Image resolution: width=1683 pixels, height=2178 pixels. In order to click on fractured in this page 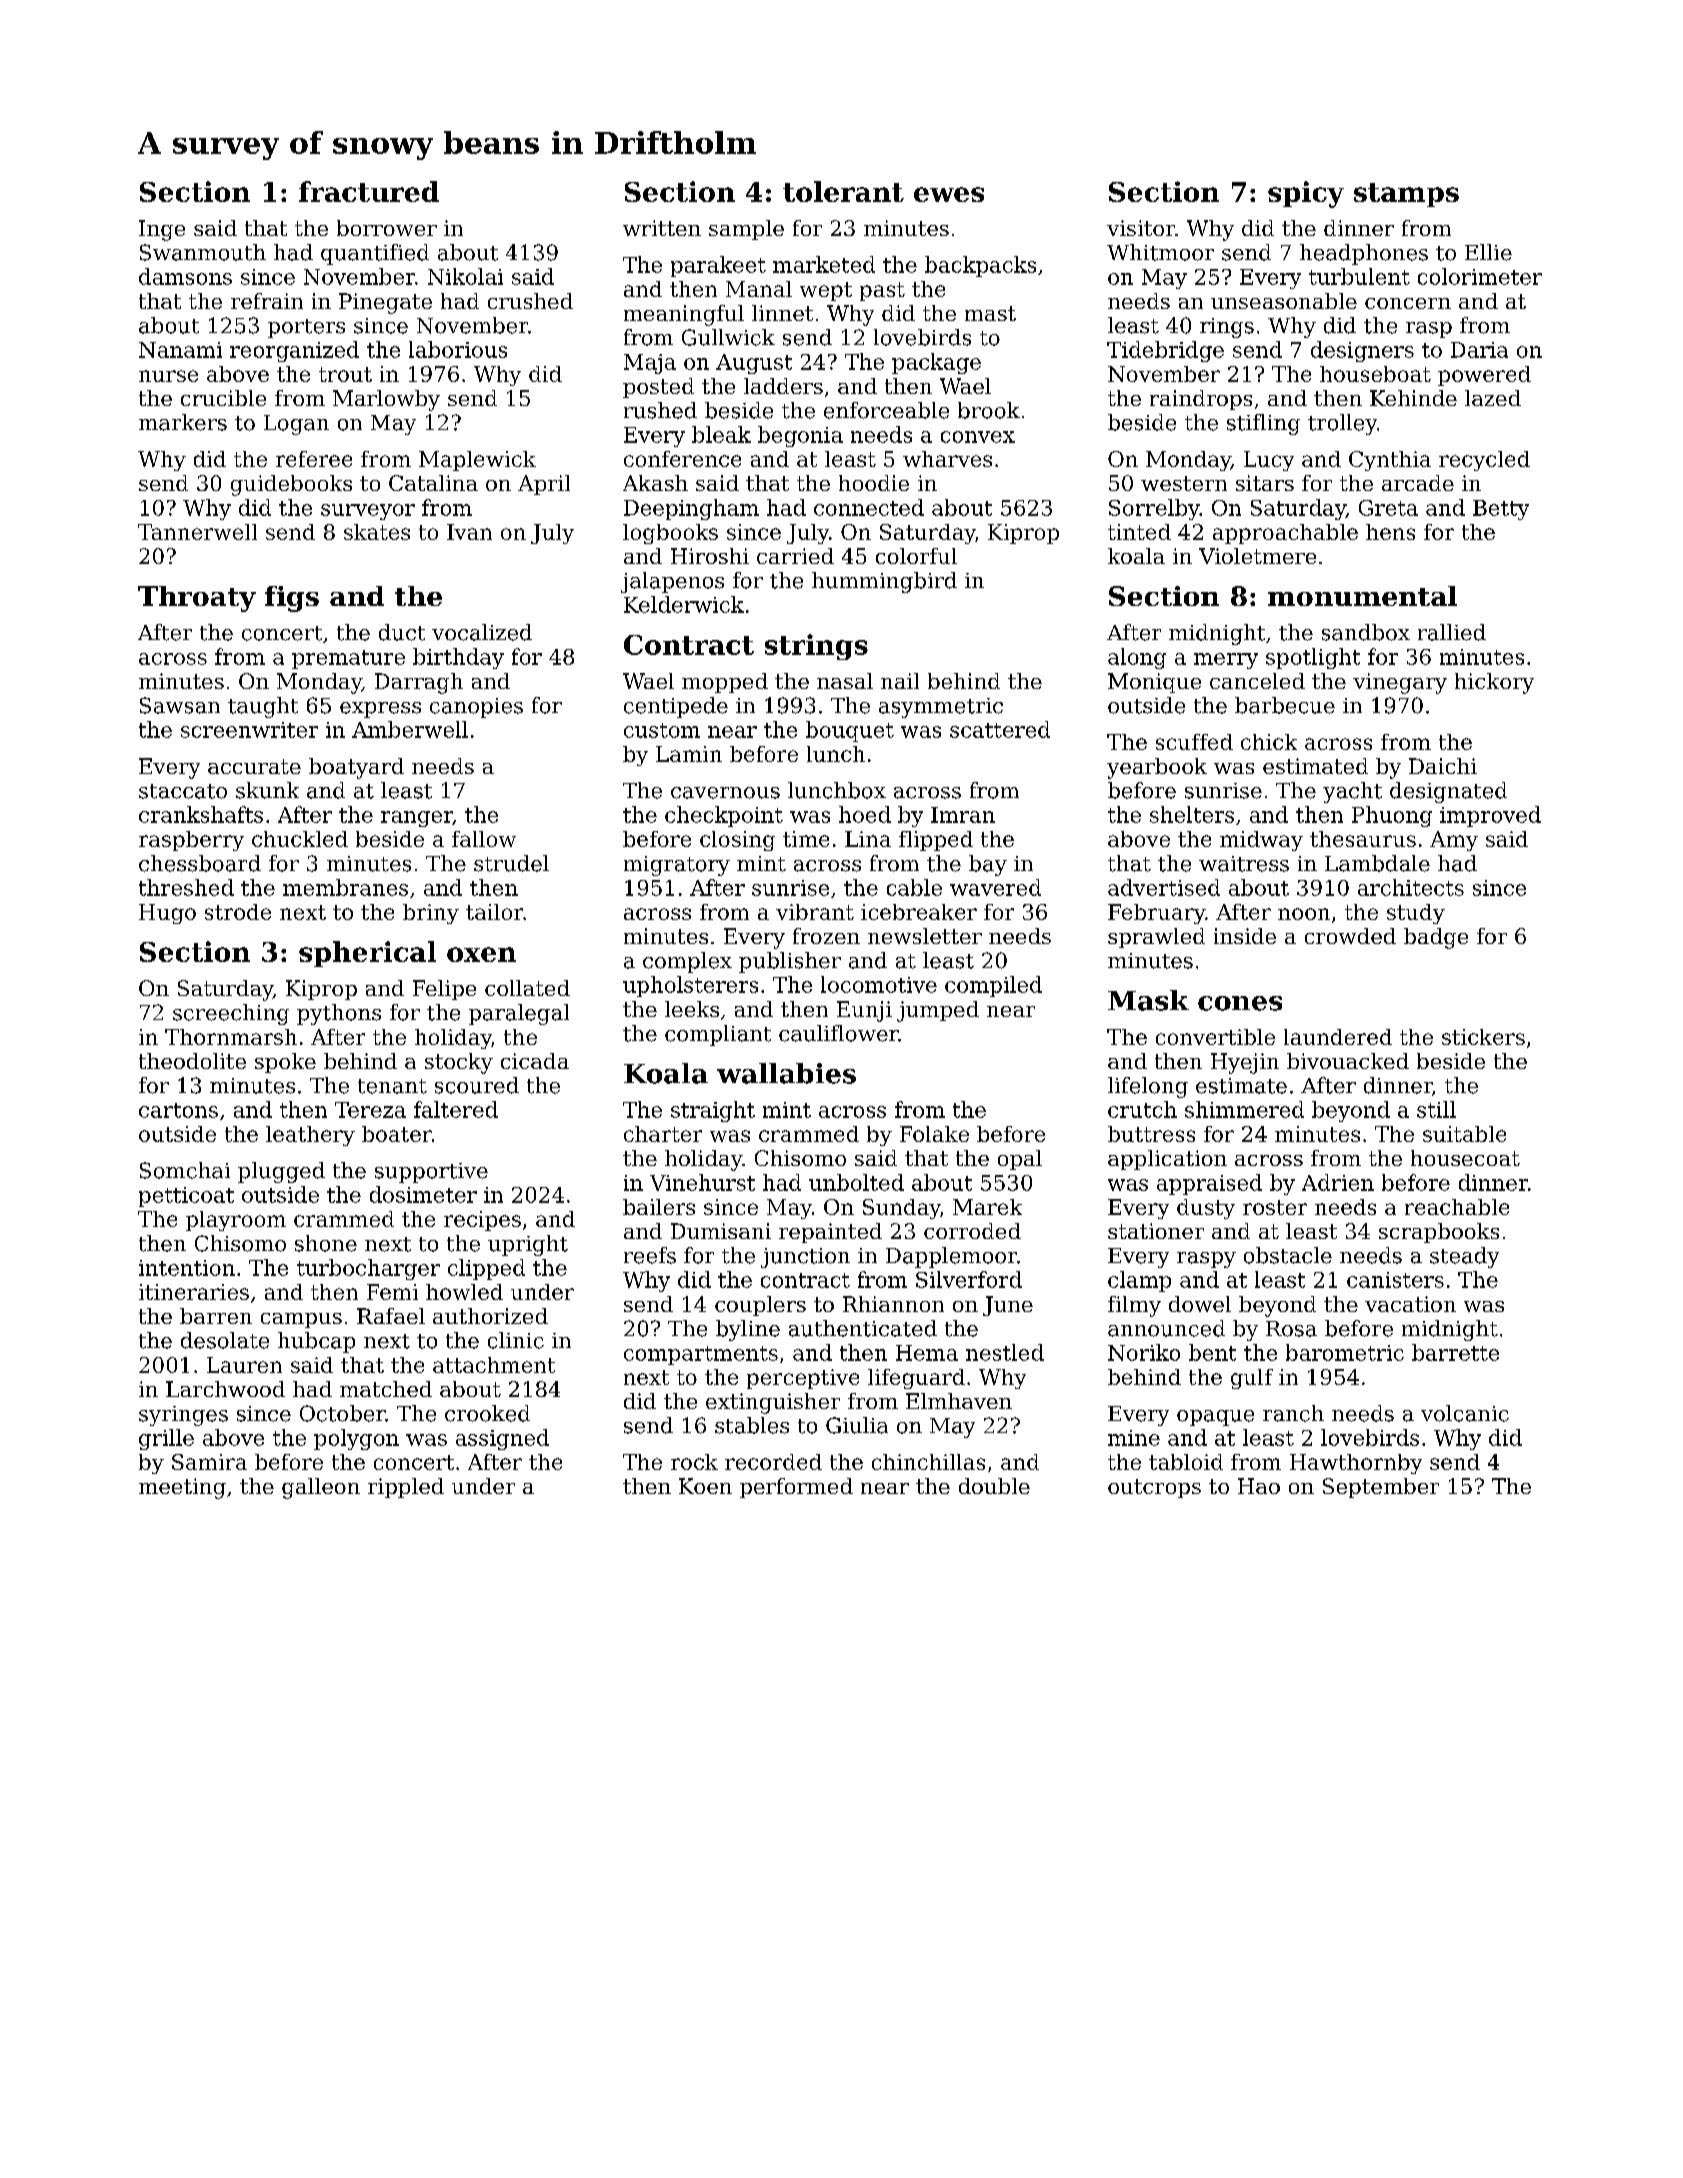, I will do `click(369, 191)`.
